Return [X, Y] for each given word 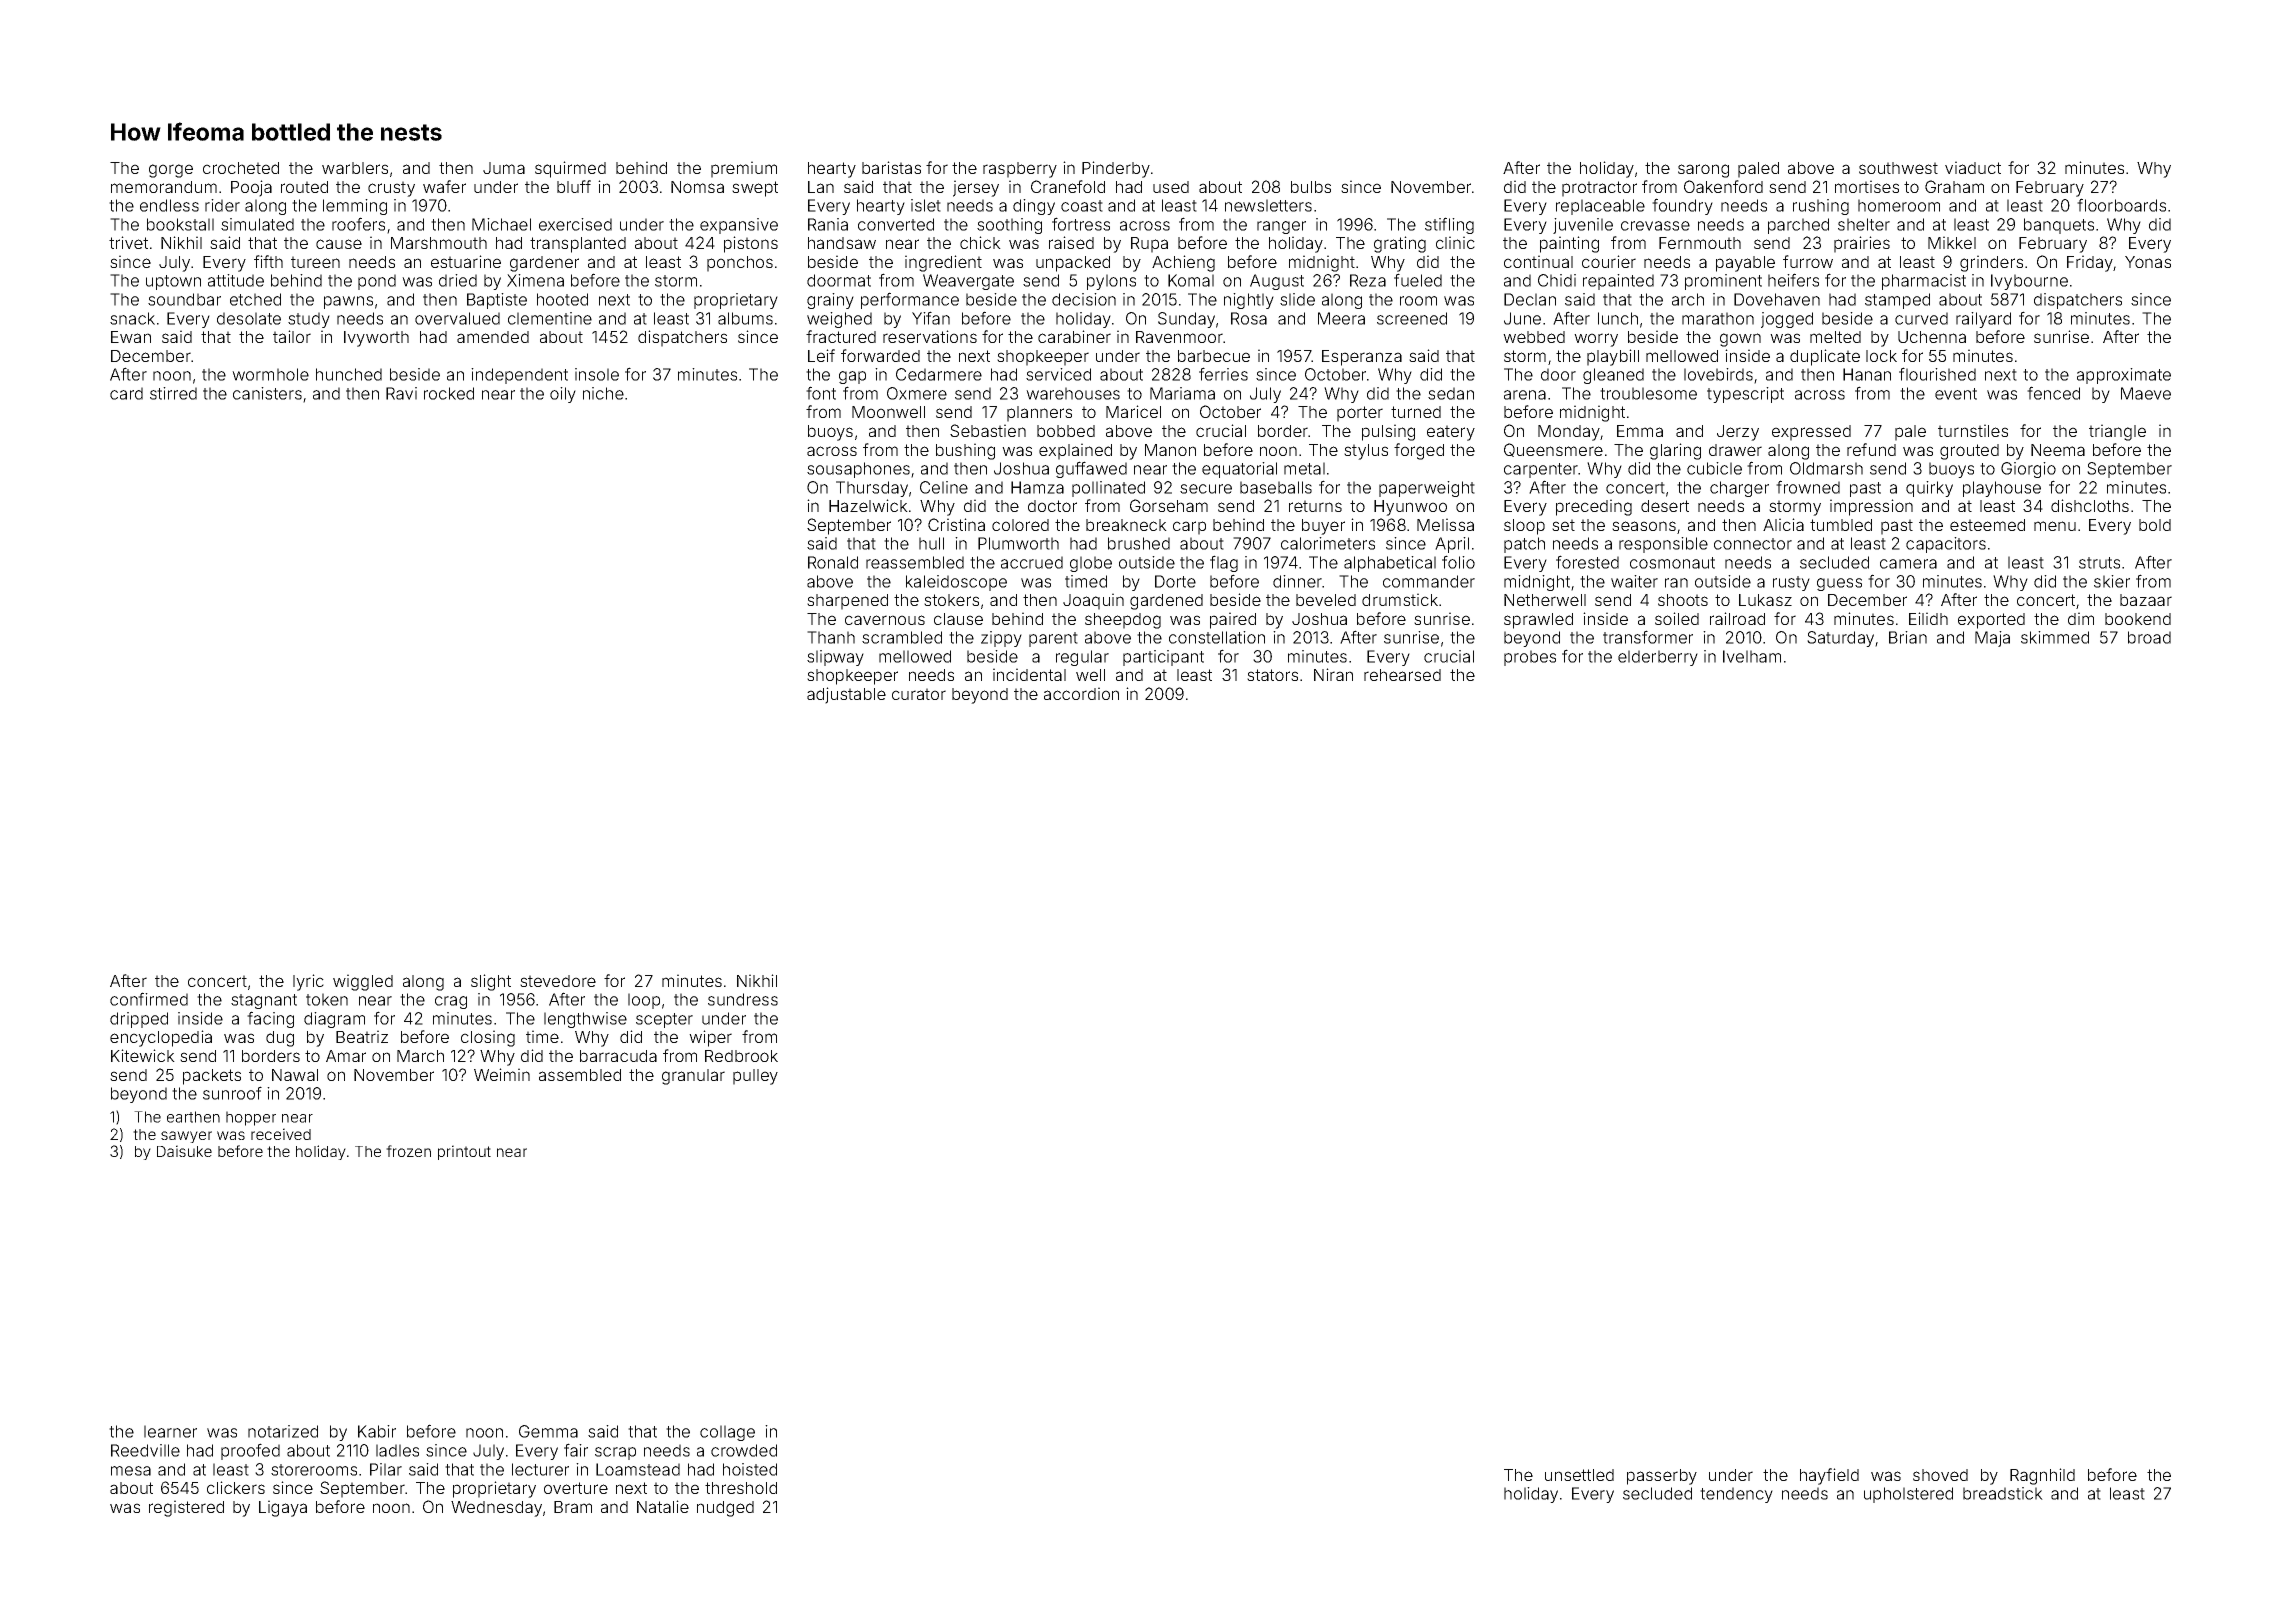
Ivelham [1752, 656]
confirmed [149, 999]
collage [727, 1433]
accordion [1081, 693]
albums [745, 318]
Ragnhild [2042, 1476]
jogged [1787, 320]
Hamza [1037, 487]
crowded [744, 1450]
